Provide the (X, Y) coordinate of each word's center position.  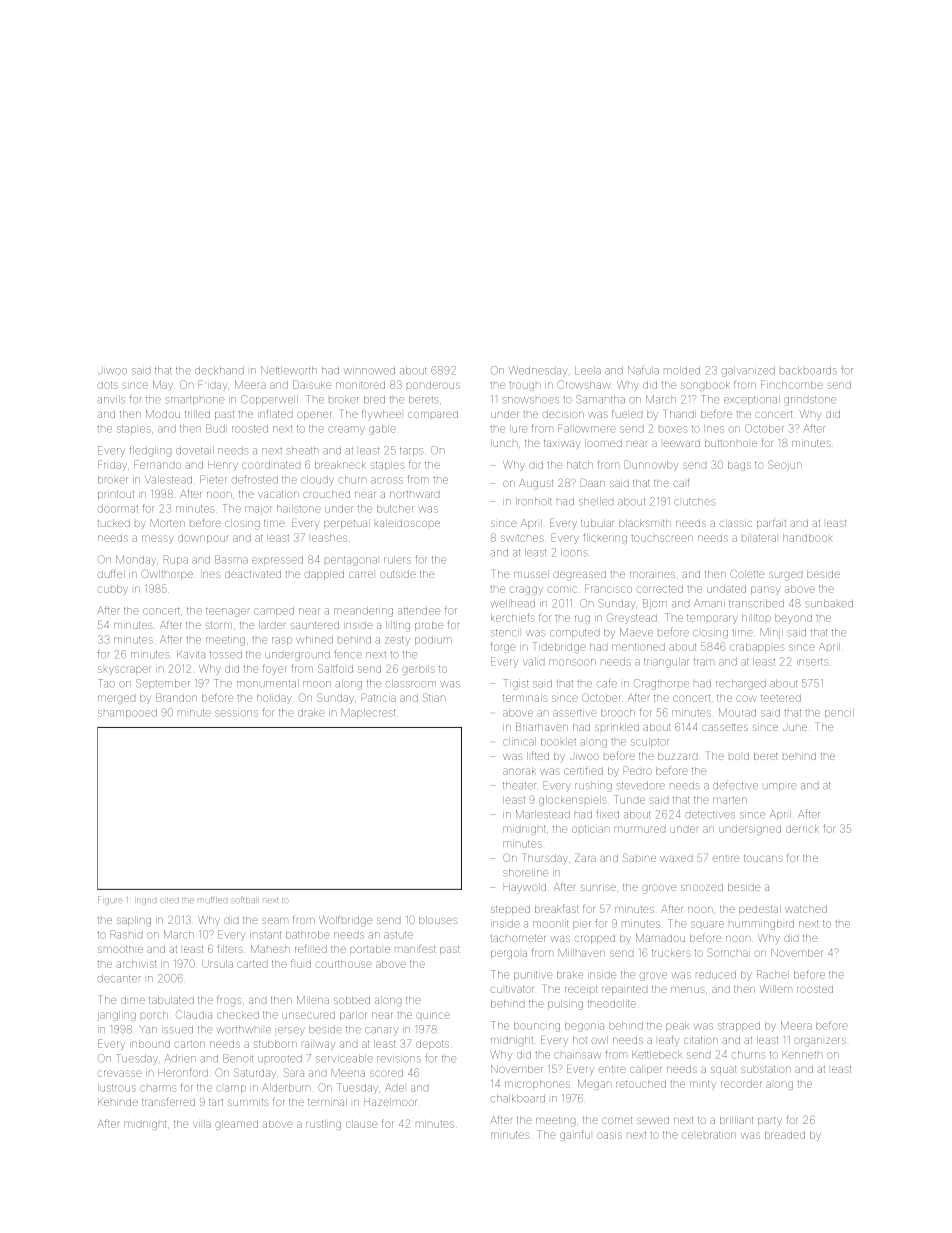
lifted (538, 755)
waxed (676, 859)
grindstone (810, 401)
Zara (585, 858)
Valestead (168, 480)
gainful (575, 1135)
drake (311, 713)
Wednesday (538, 371)
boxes (672, 429)
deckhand (219, 371)
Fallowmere (587, 428)
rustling (323, 1125)
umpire (780, 787)
